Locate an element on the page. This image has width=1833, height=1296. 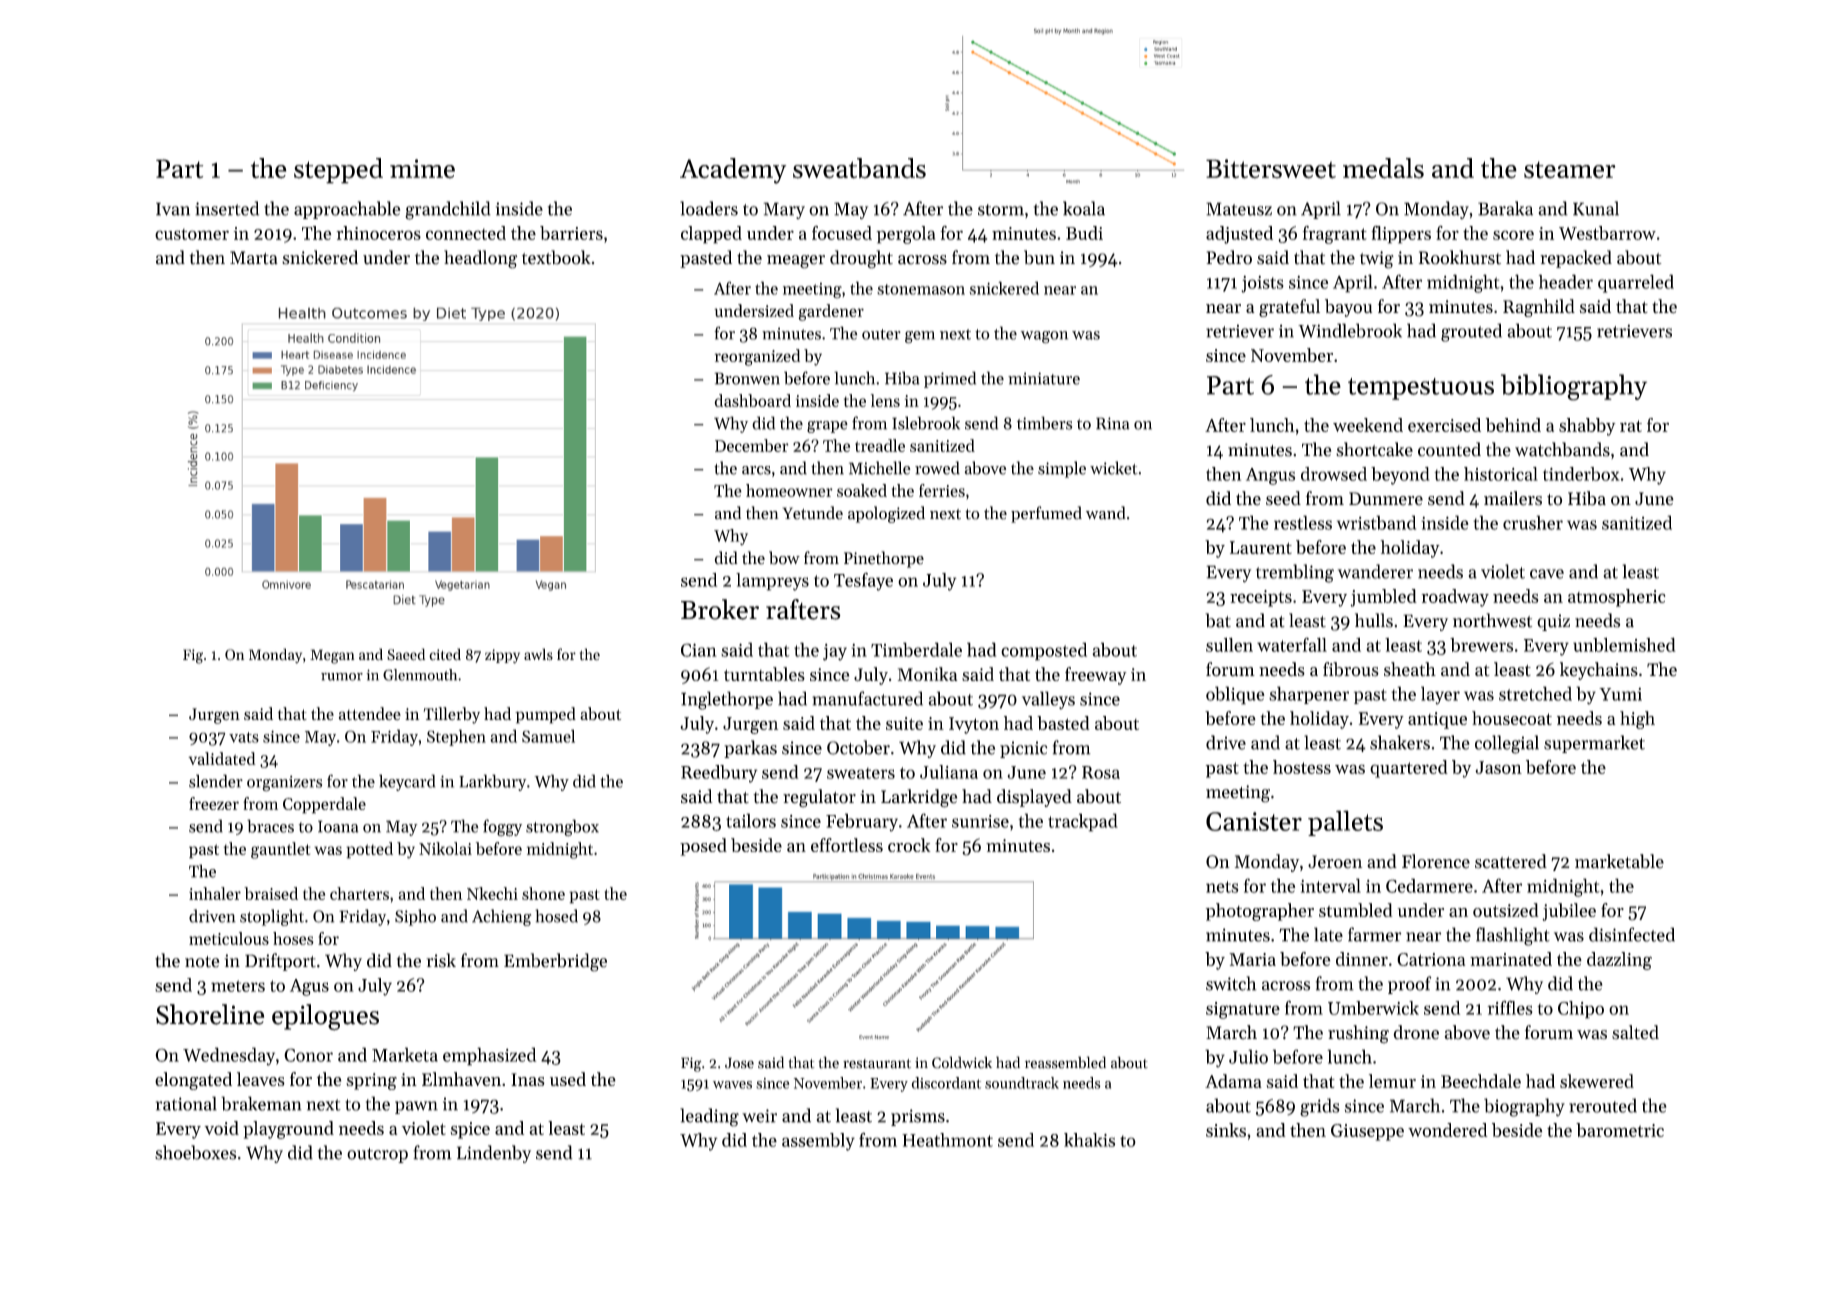
dashboard is located at coordinates (752, 400).
